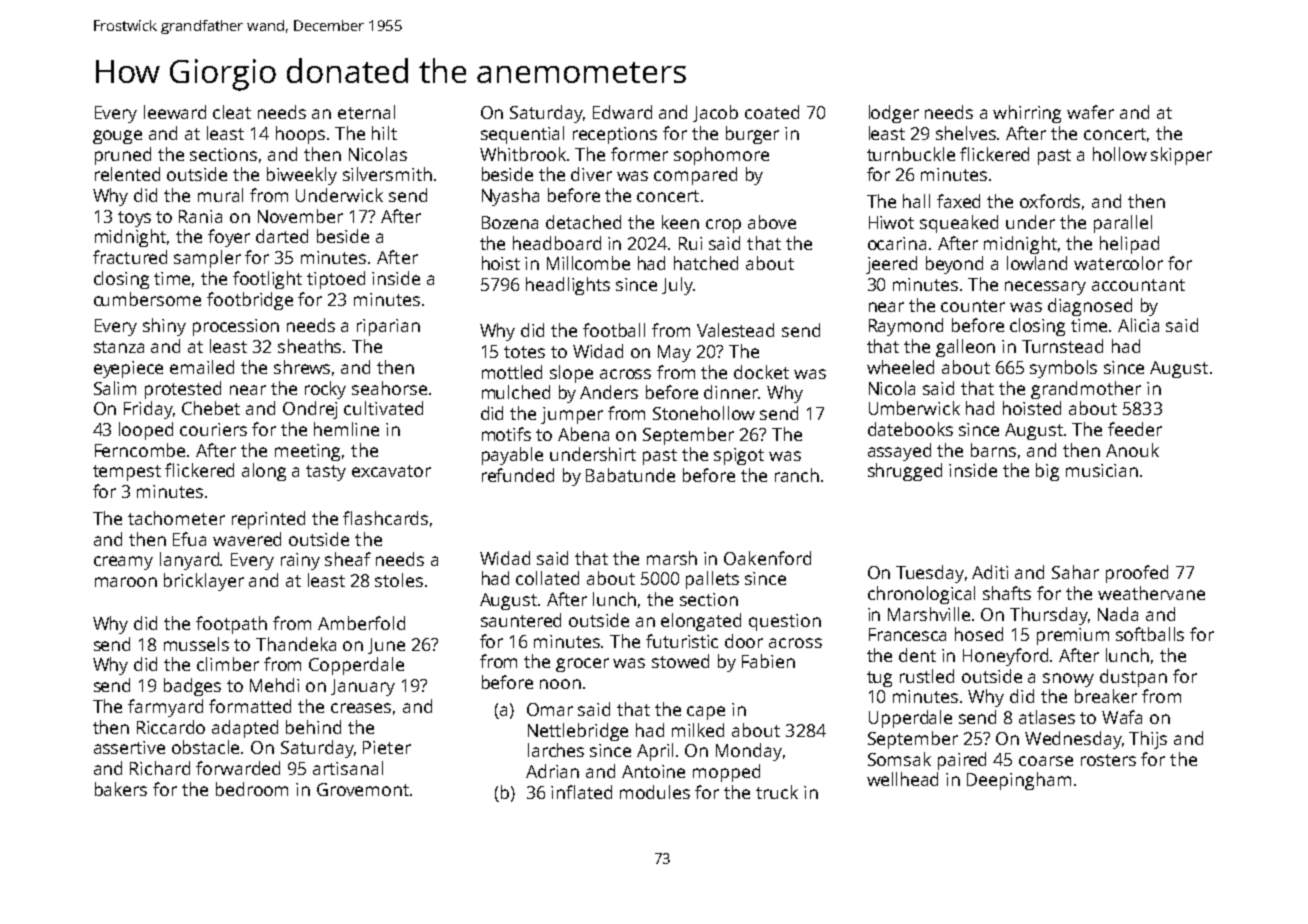  I want to click on sophomore, so click(721, 156).
